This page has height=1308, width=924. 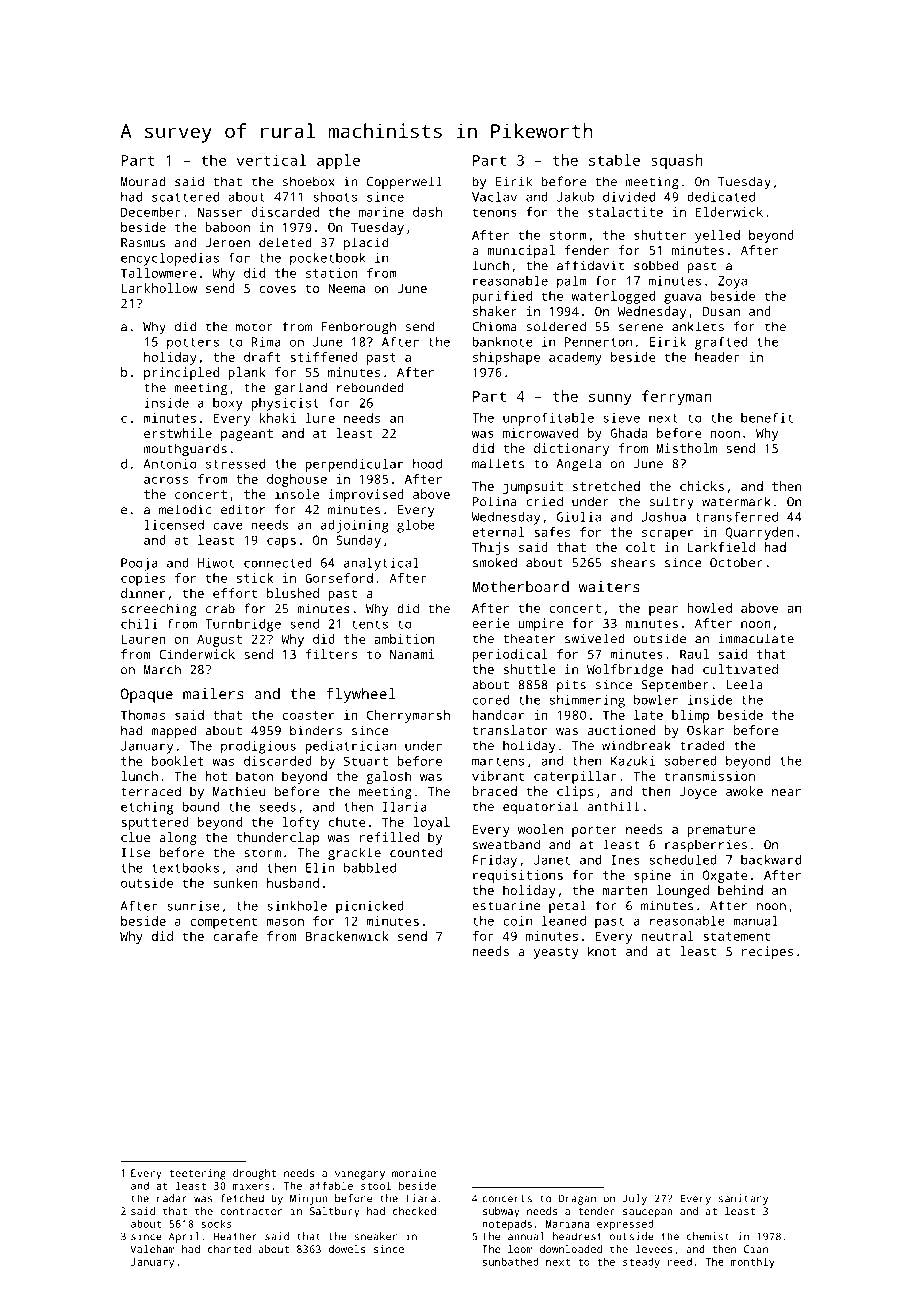 I want to click on shoebox, so click(x=309, y=181).
